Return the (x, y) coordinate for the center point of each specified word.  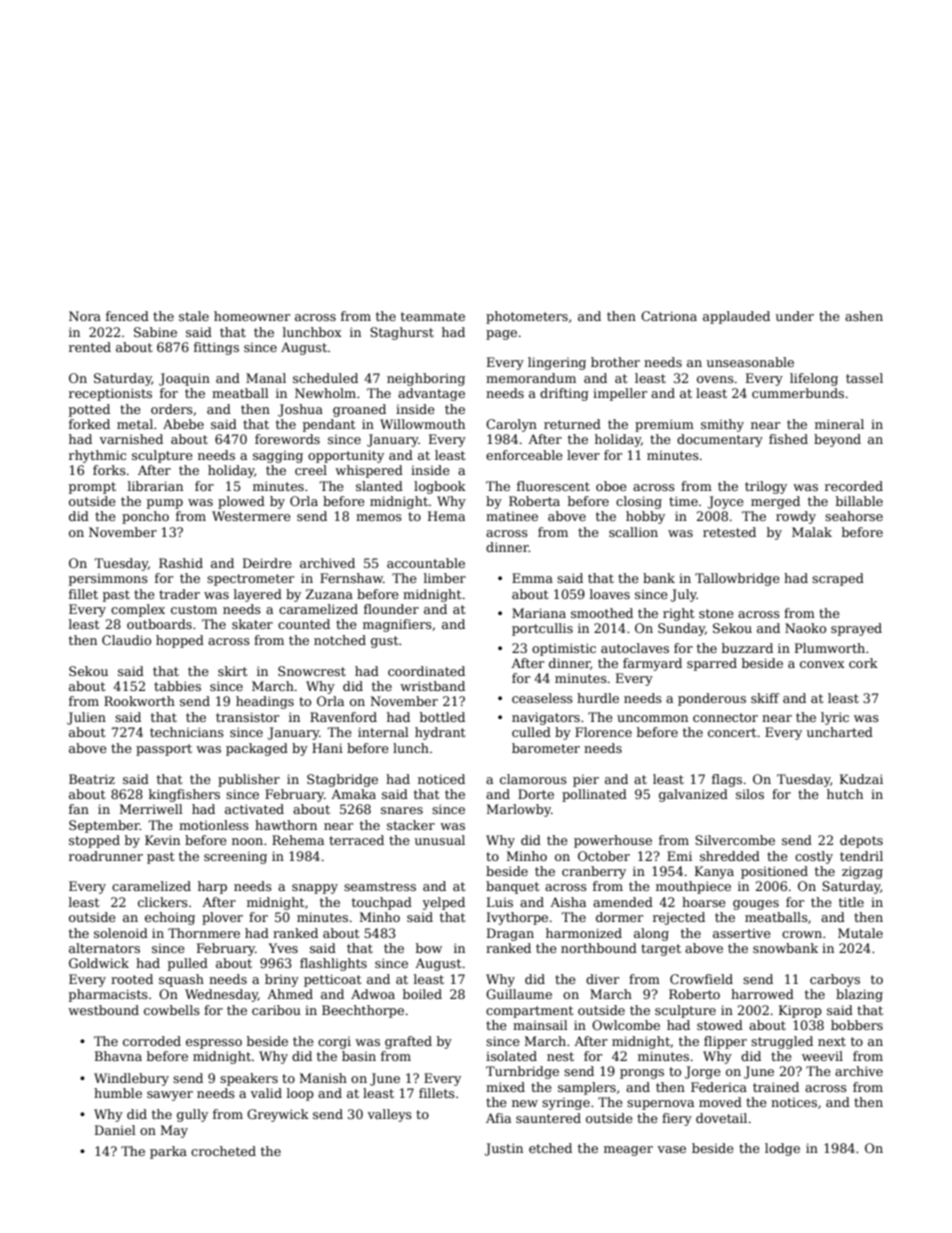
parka (168, 1152)
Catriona (669, 316)
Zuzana (329, 594)
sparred (712, 664)
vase (671, 1149)
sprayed (856, 629)
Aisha (568, 902)
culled (531, 732)
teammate (433, 316)
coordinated (426, 671)
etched (550, 1148)
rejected (679, 918)
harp (212, 887)
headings (265, 702)
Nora (85, 316)
